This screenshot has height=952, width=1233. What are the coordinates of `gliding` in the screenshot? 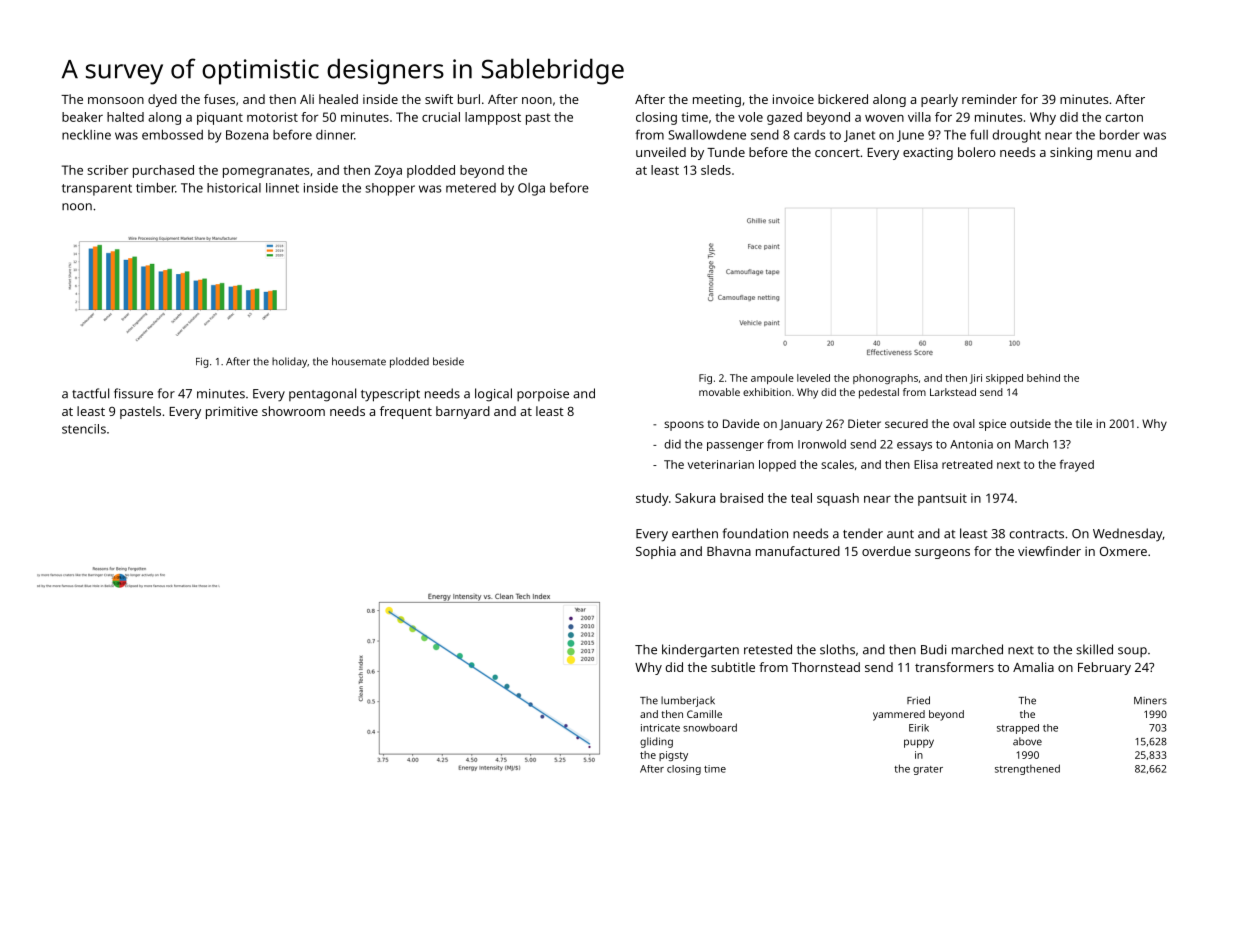 It's located at (656, 742).
